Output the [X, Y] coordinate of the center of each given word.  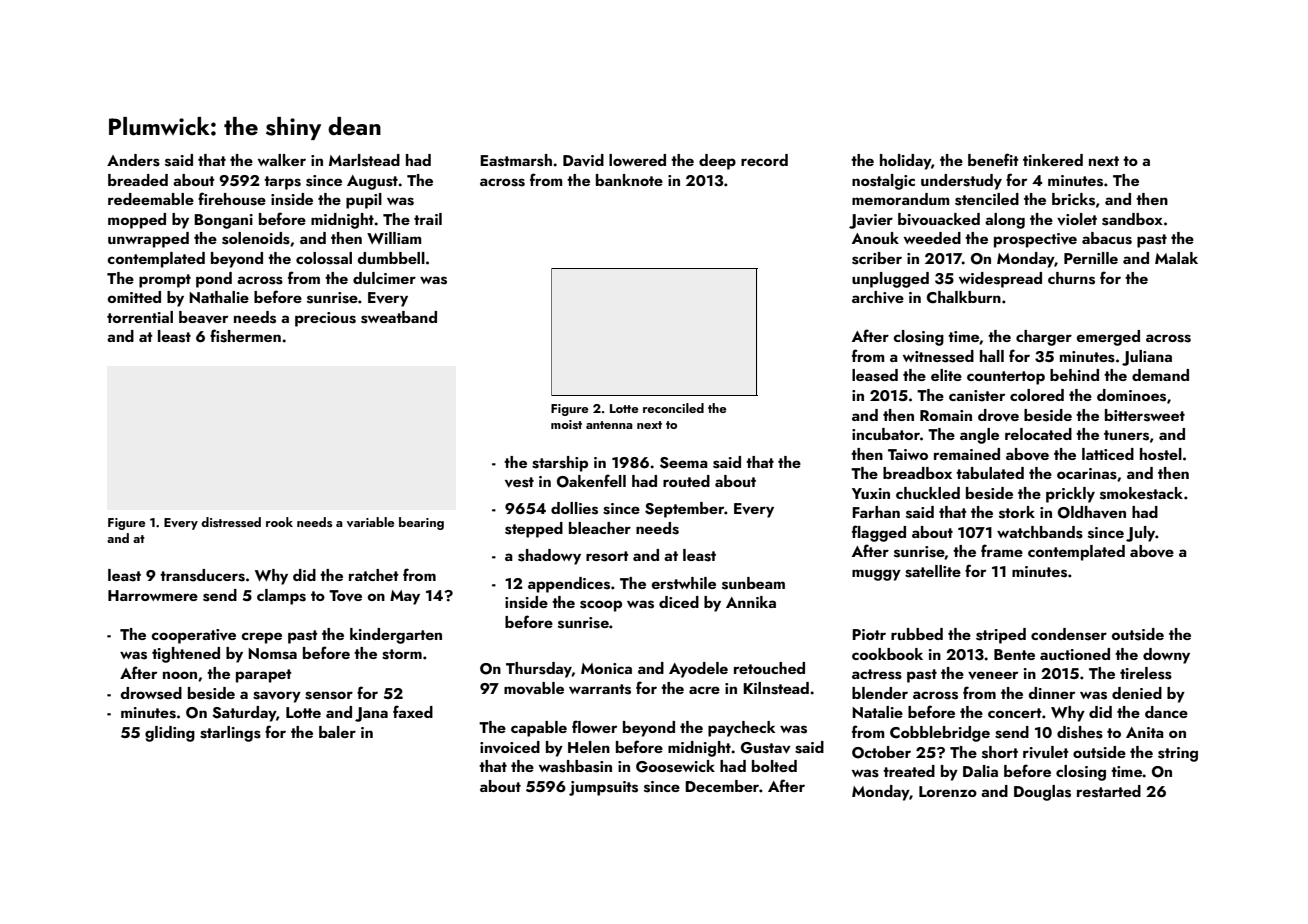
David [583, 160]
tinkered [1053, 160]
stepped [534, 530]
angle [979, 436]
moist [566, 424]
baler [337, 732]
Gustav [766, 748]
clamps [281, 597]
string [1178, 754]
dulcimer [384, 278]
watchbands [1040, 532]
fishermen [245, 336]
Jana [371, 714]
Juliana [1147, 358]
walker [282, 160]
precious [325, 319]
